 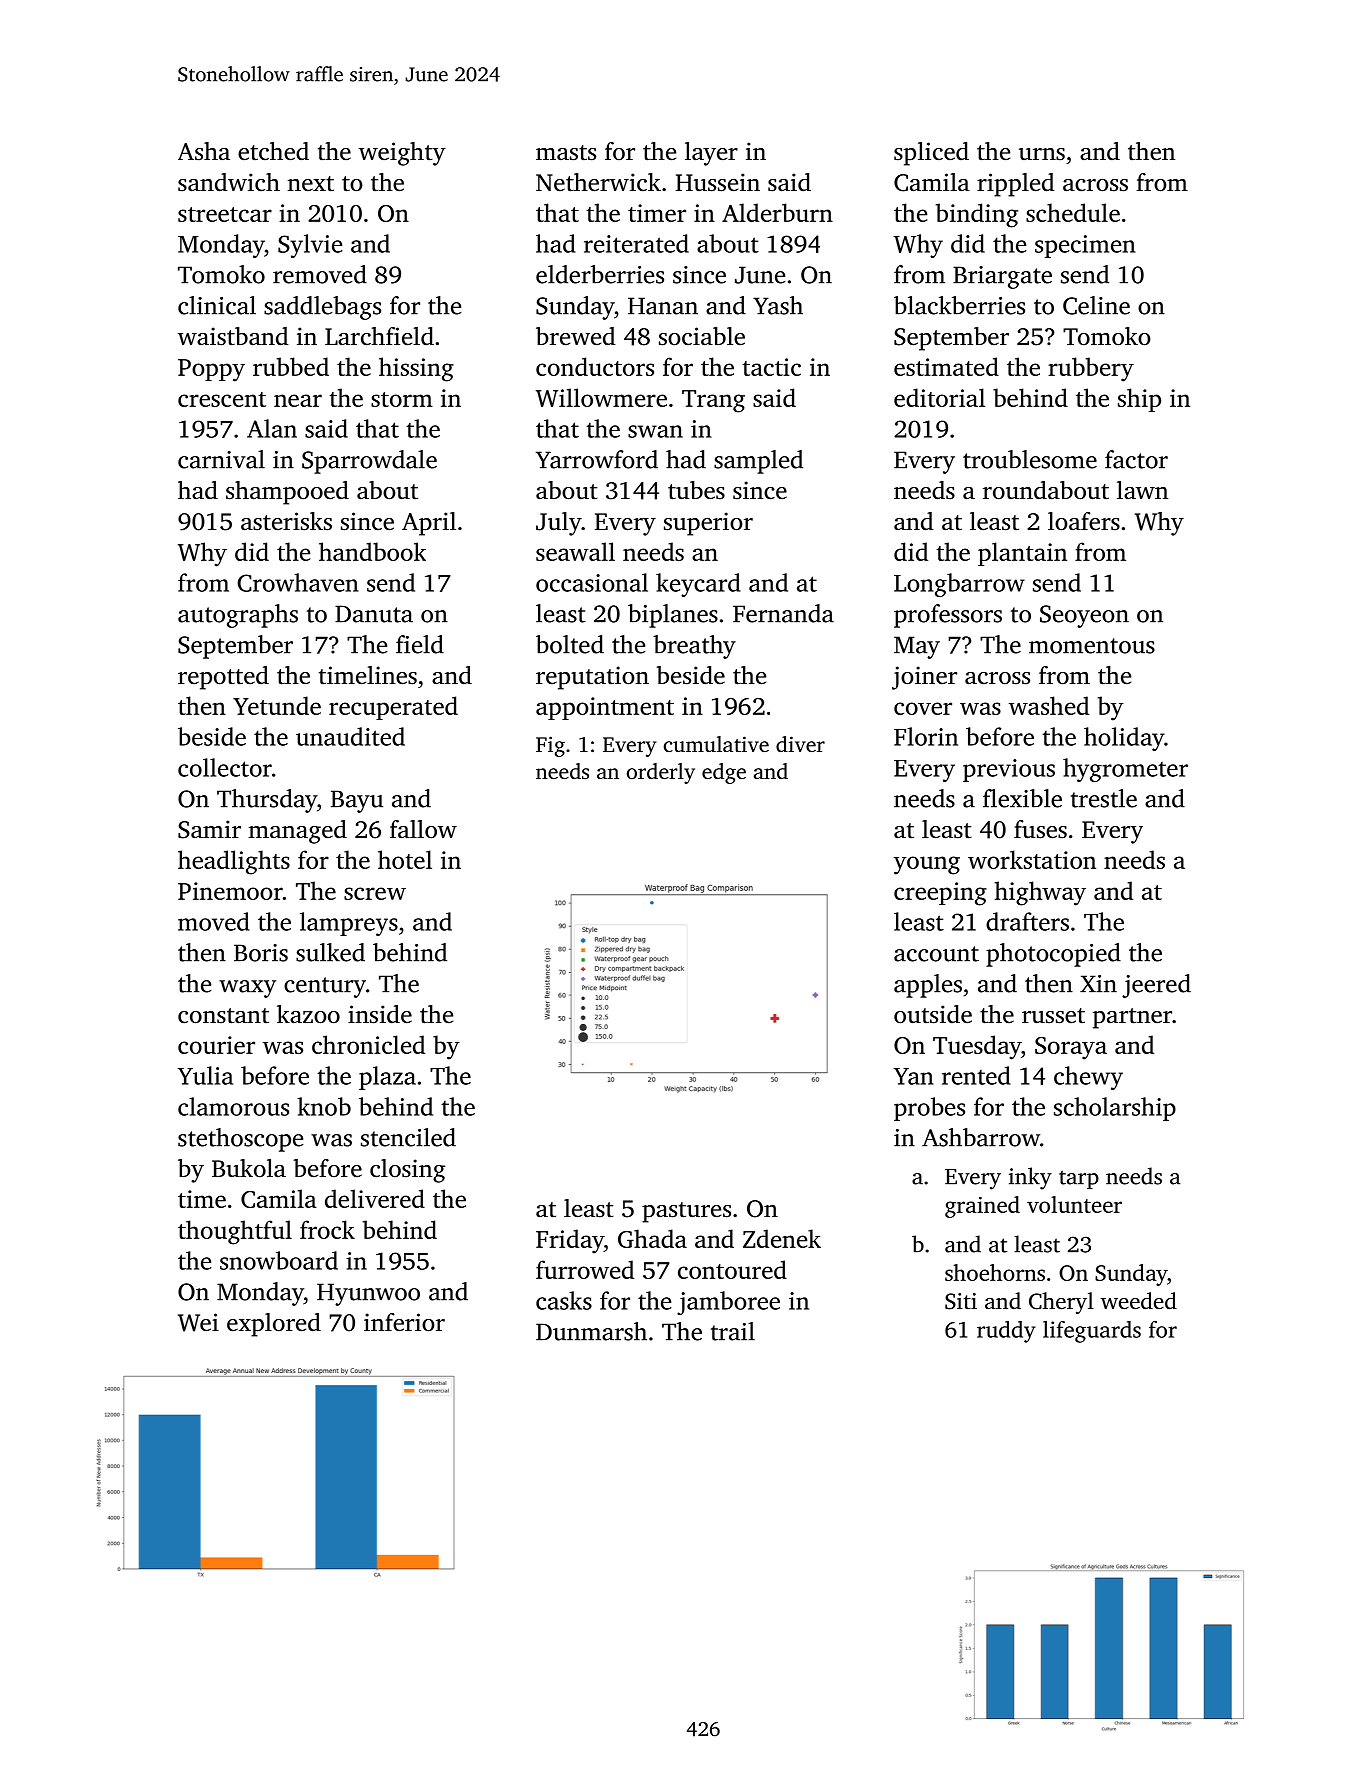 What do you see at coordinates (1096, 305) in the page?
I see `Celine` at bounding box center [1096, 305].
